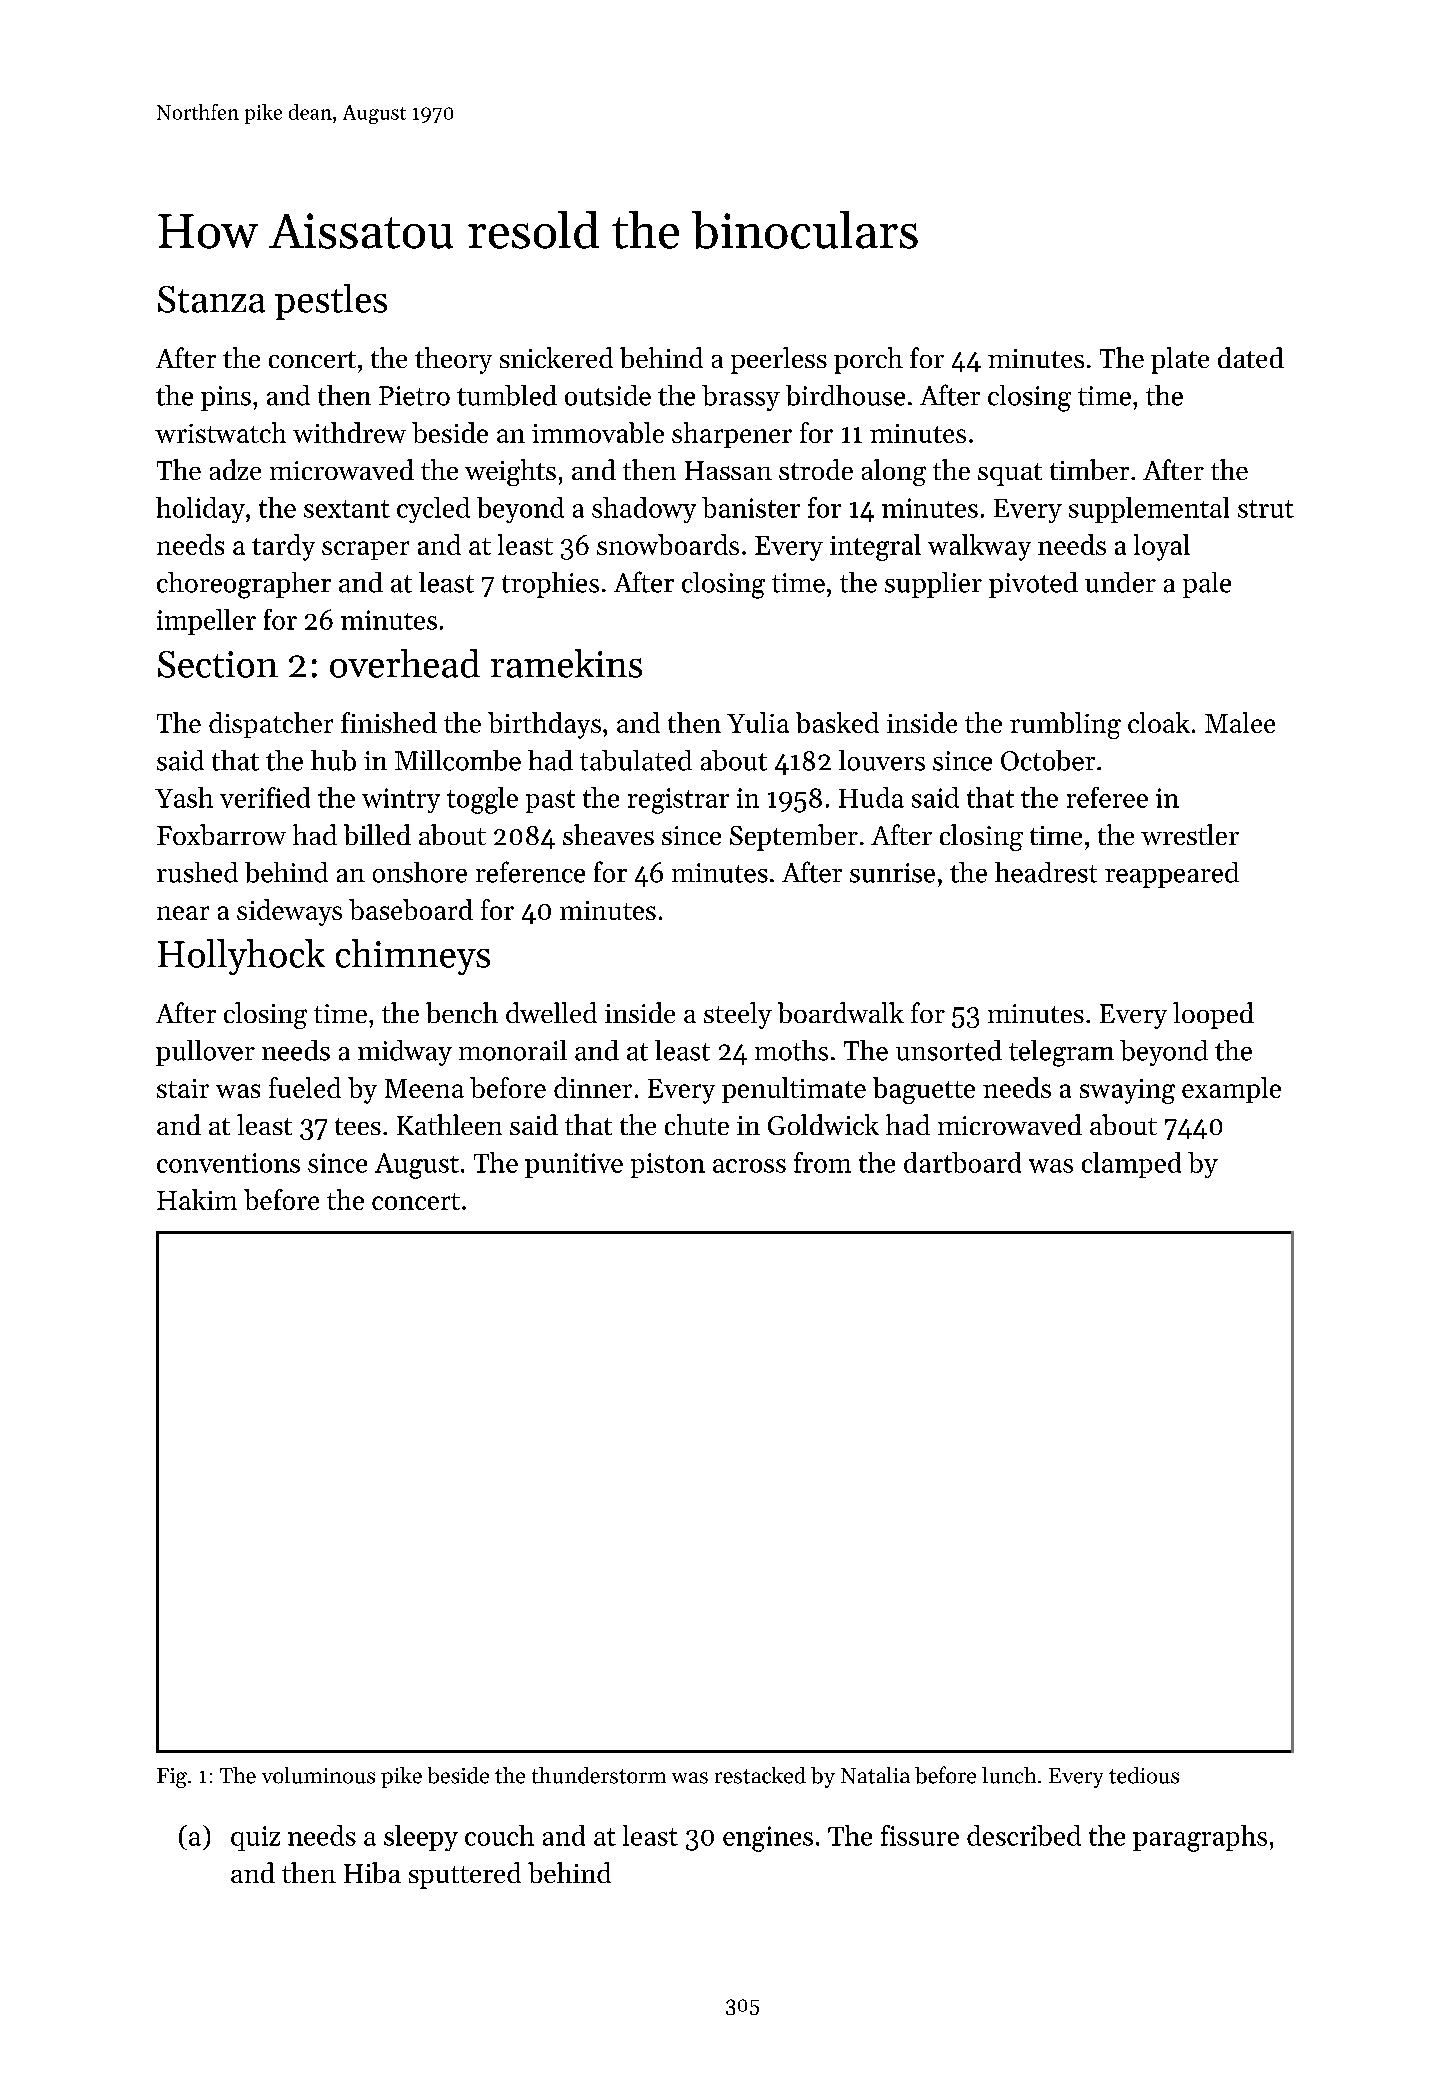 This document has height=2100, width=1450. Describe the element at coordinates (172, 1778) in the document. I see `Fig` at that location.
